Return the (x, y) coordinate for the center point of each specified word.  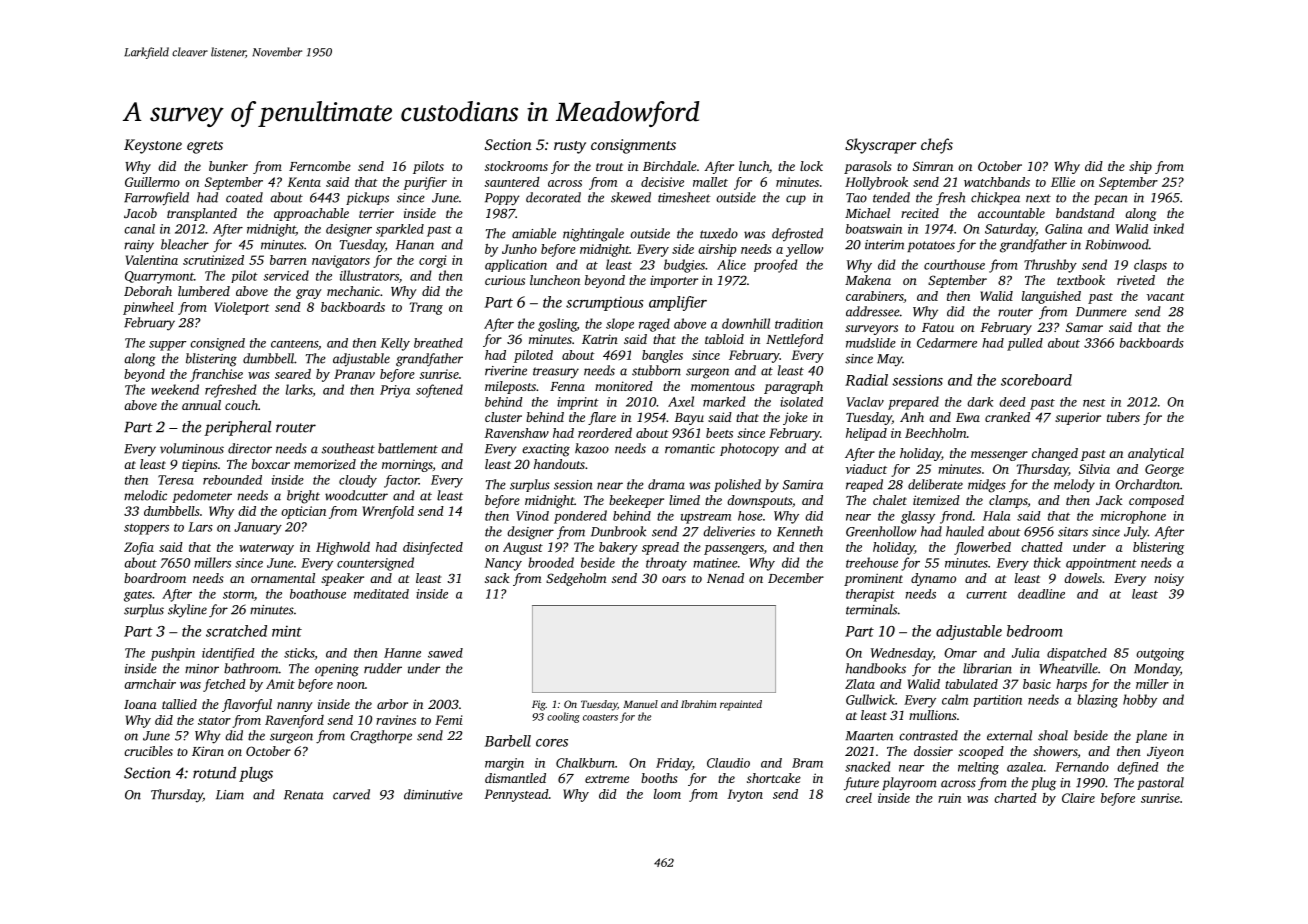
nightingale (593, 235)
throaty (666, 564)
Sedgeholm (576, 579)
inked (1169, 228)
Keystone (153, 146)
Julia (1026, 653)
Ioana (140, 704)
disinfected (433, 548)
